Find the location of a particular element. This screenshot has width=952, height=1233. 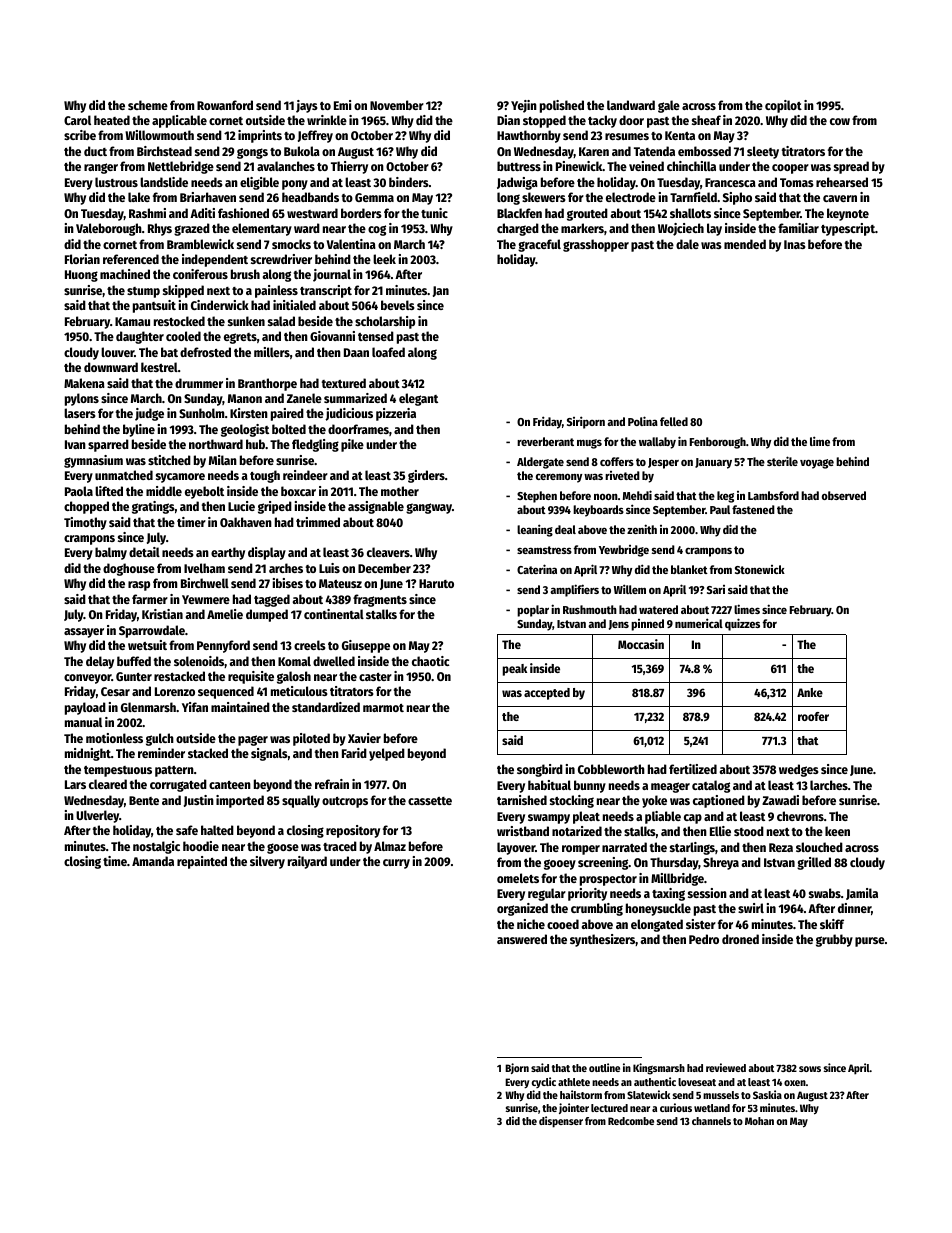

dispenser is located at coordinates (561, 1122).
